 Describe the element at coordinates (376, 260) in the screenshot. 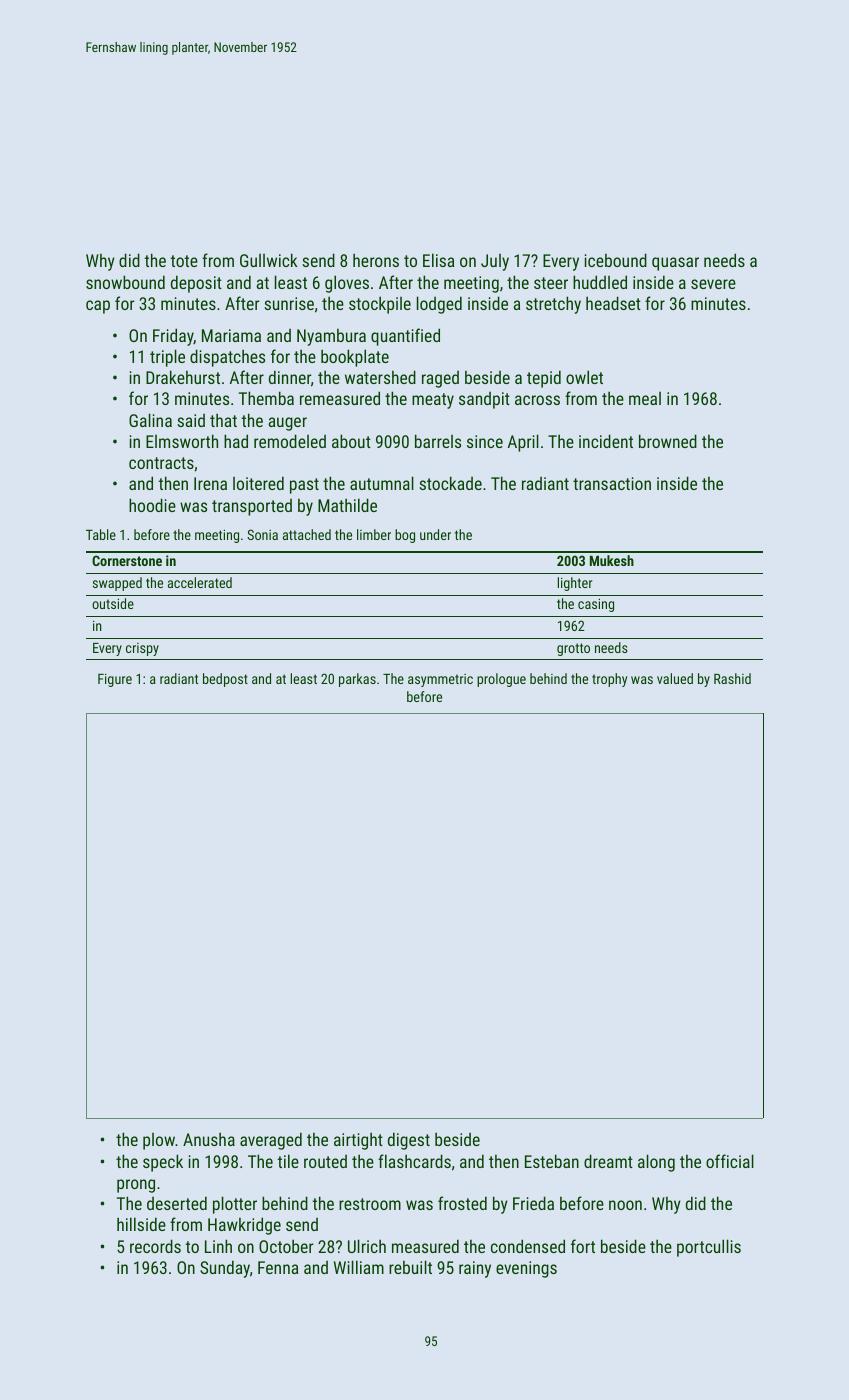

I see `herons` at that location.
